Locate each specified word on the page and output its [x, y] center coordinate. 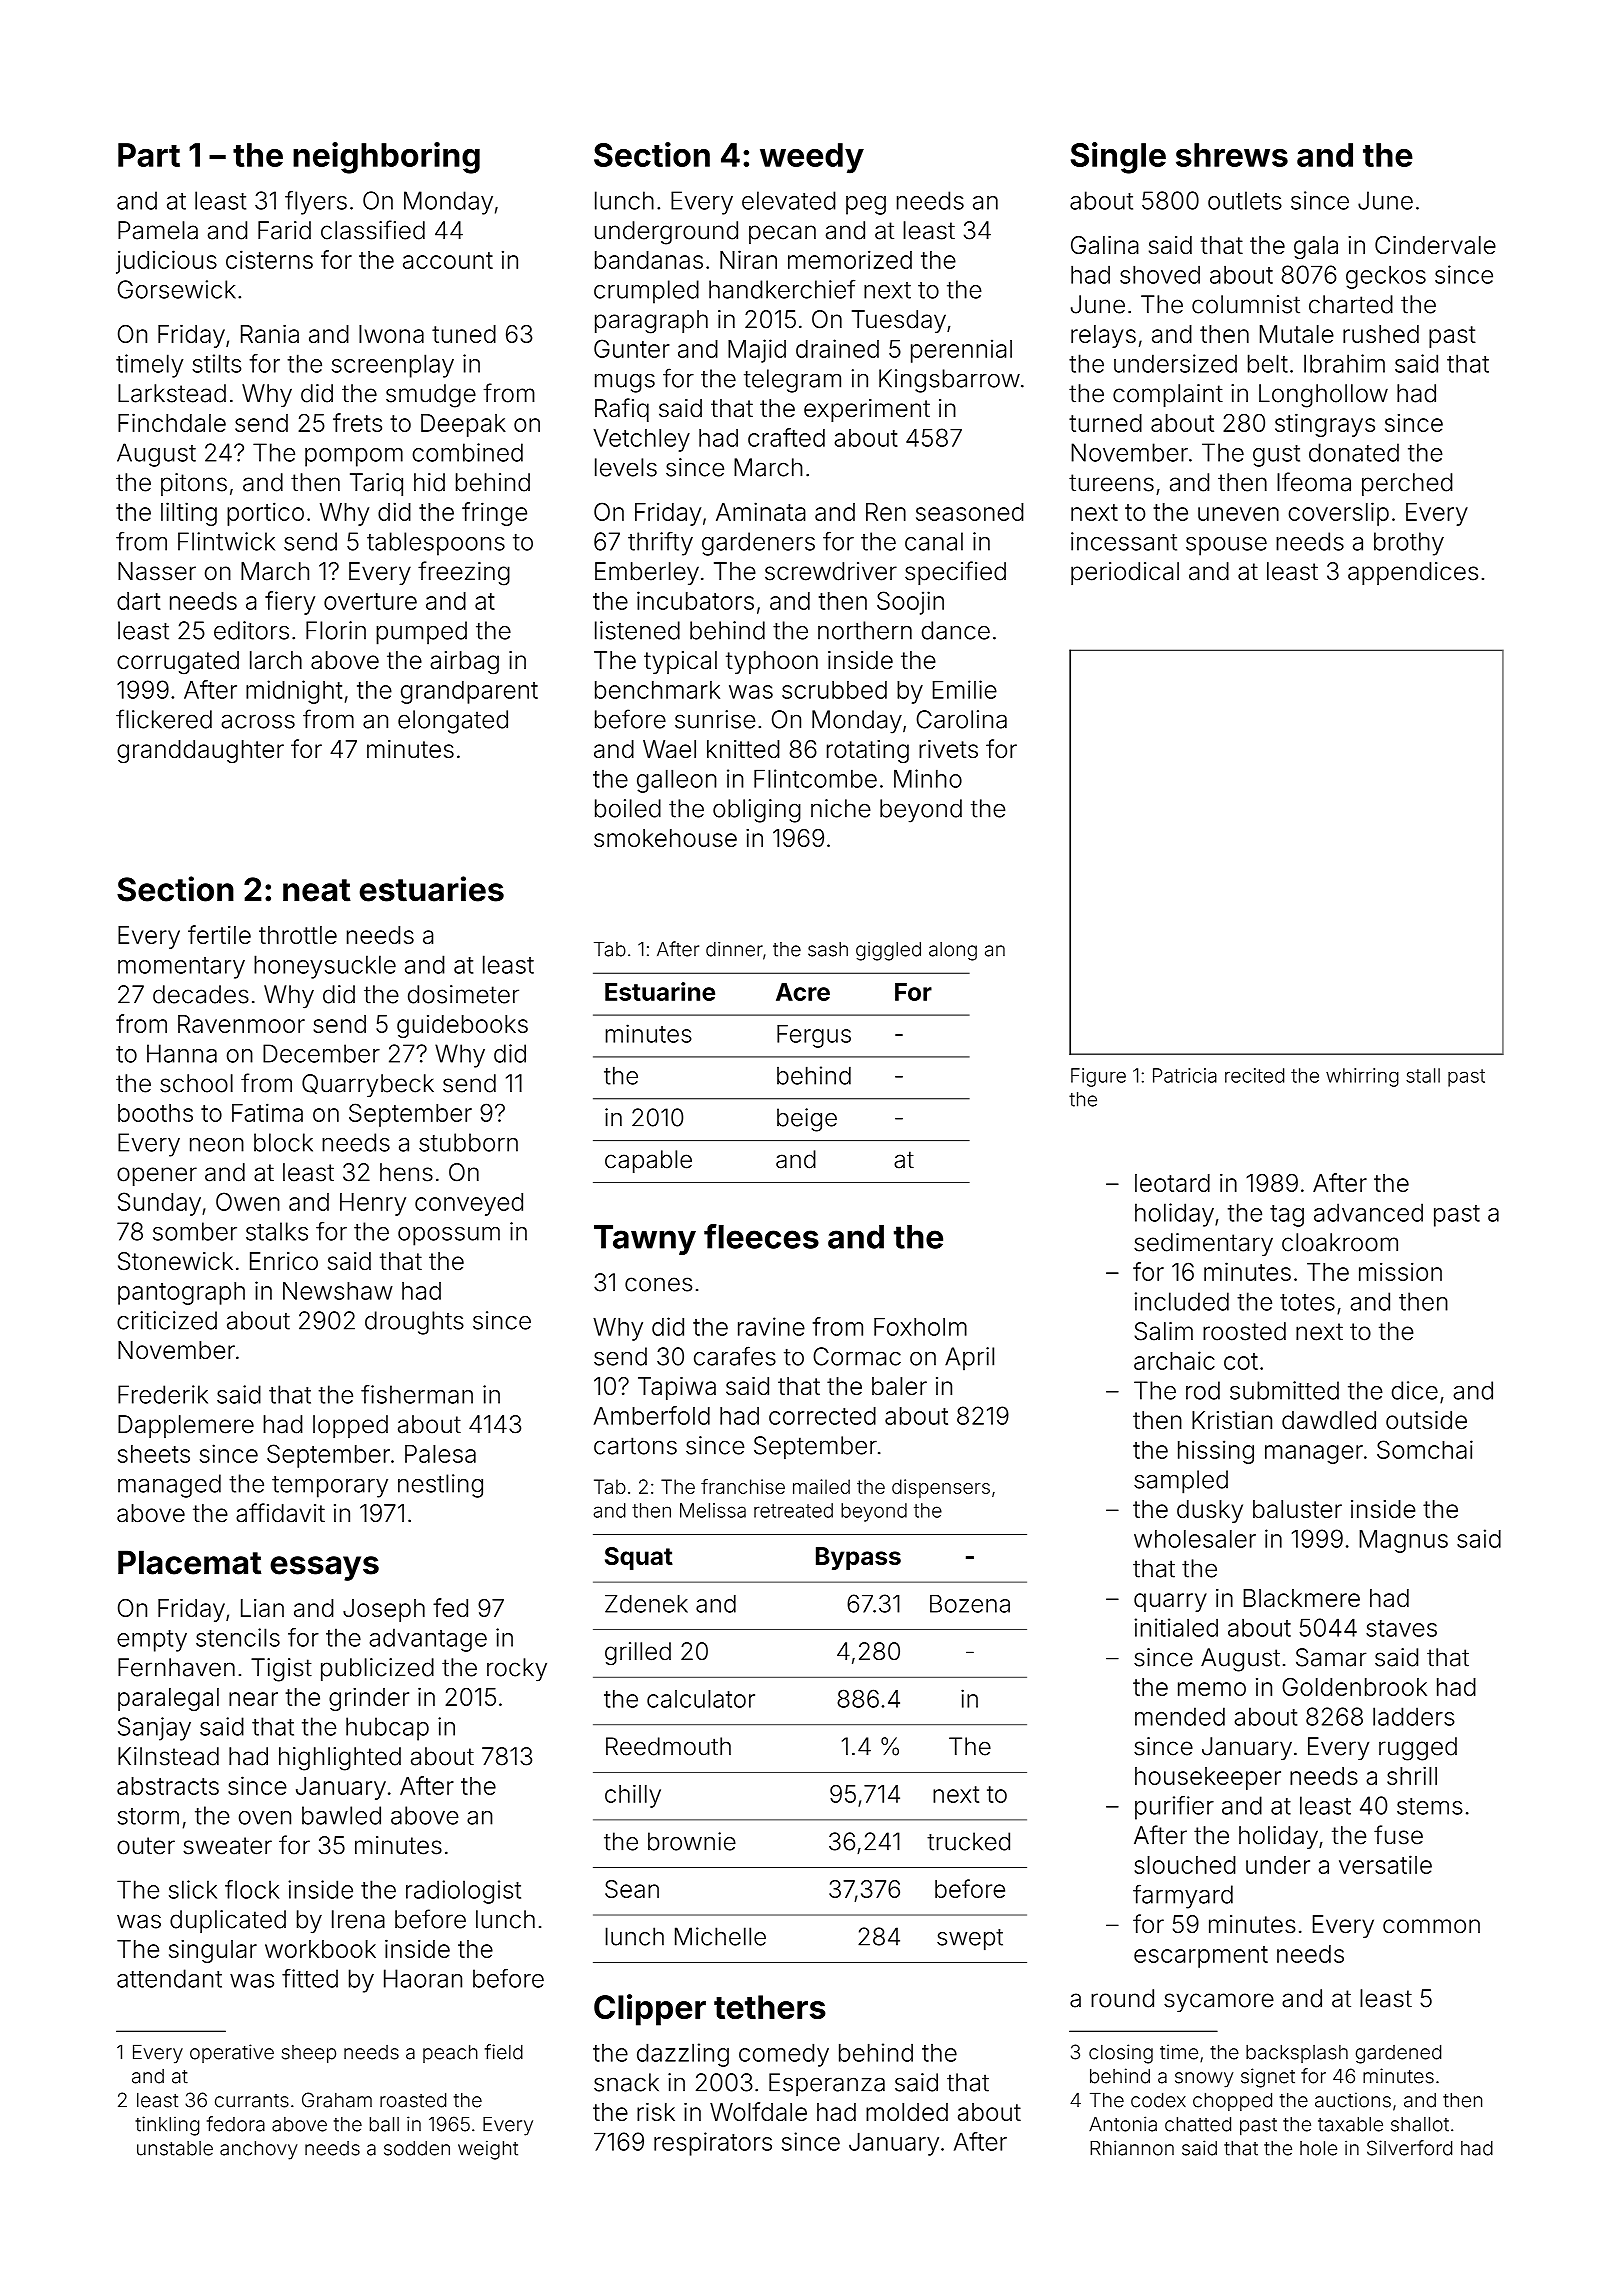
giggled [888, 951]
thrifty [660, 543]
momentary [181, 968]
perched [1407, 484]
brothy [1409, 544]
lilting [189, 514]
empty [152, 1641]
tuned [464, 334]
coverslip [1338, 514]
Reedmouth [668, 1746]
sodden [417, 2148]
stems [1430, 1806]
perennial [961, 351]
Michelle [720, 1936]
